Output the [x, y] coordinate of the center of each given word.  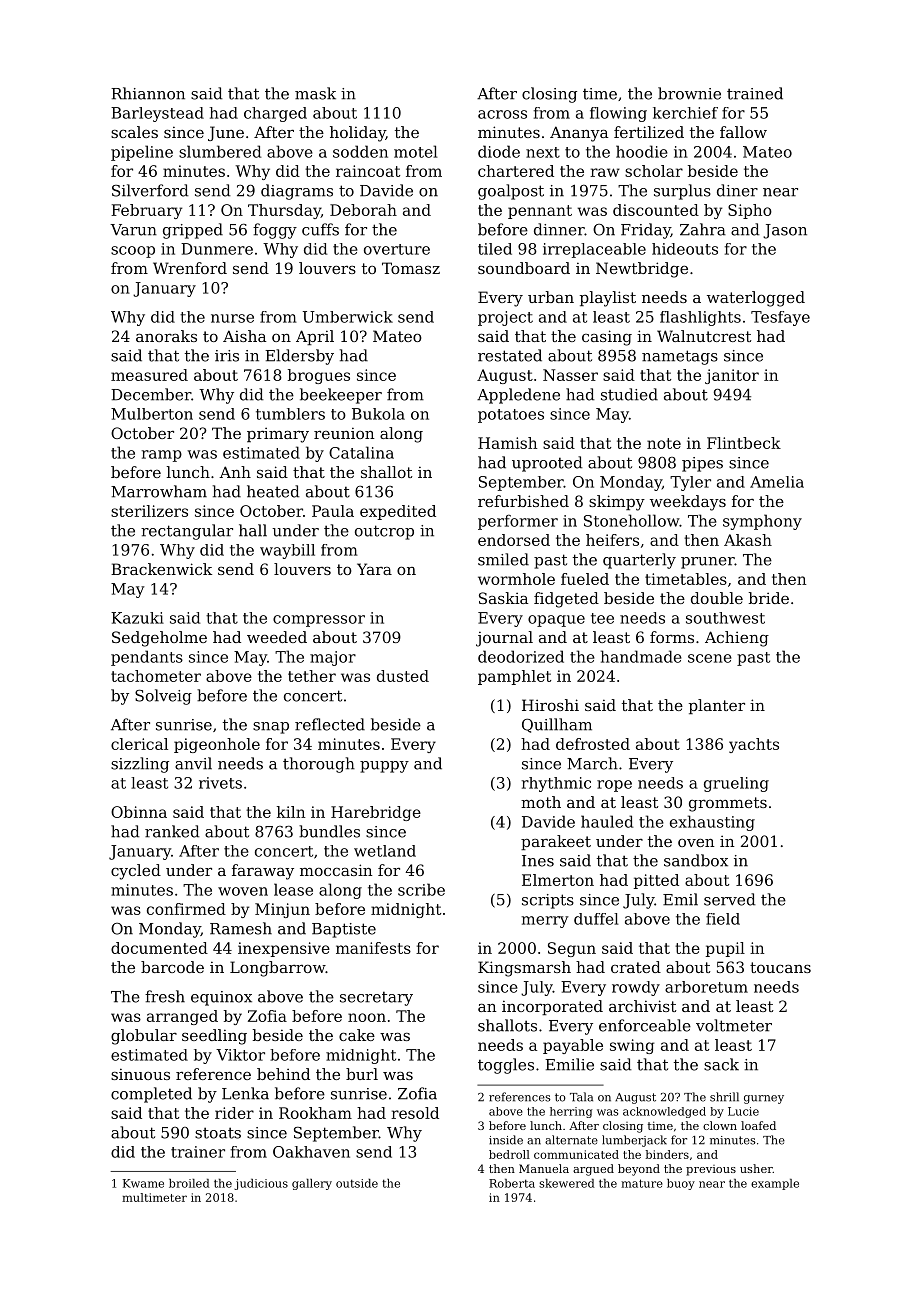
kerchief [685, 113]
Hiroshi [550, 705]
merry [545, 922]
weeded [277, 637]
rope [614, 786]
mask [315, 93]
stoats [218, 1133]
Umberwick [348, 317]
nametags [680, 357]
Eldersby [299, 357]
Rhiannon [148, 93]
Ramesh [241, 928]
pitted [656, 881]
